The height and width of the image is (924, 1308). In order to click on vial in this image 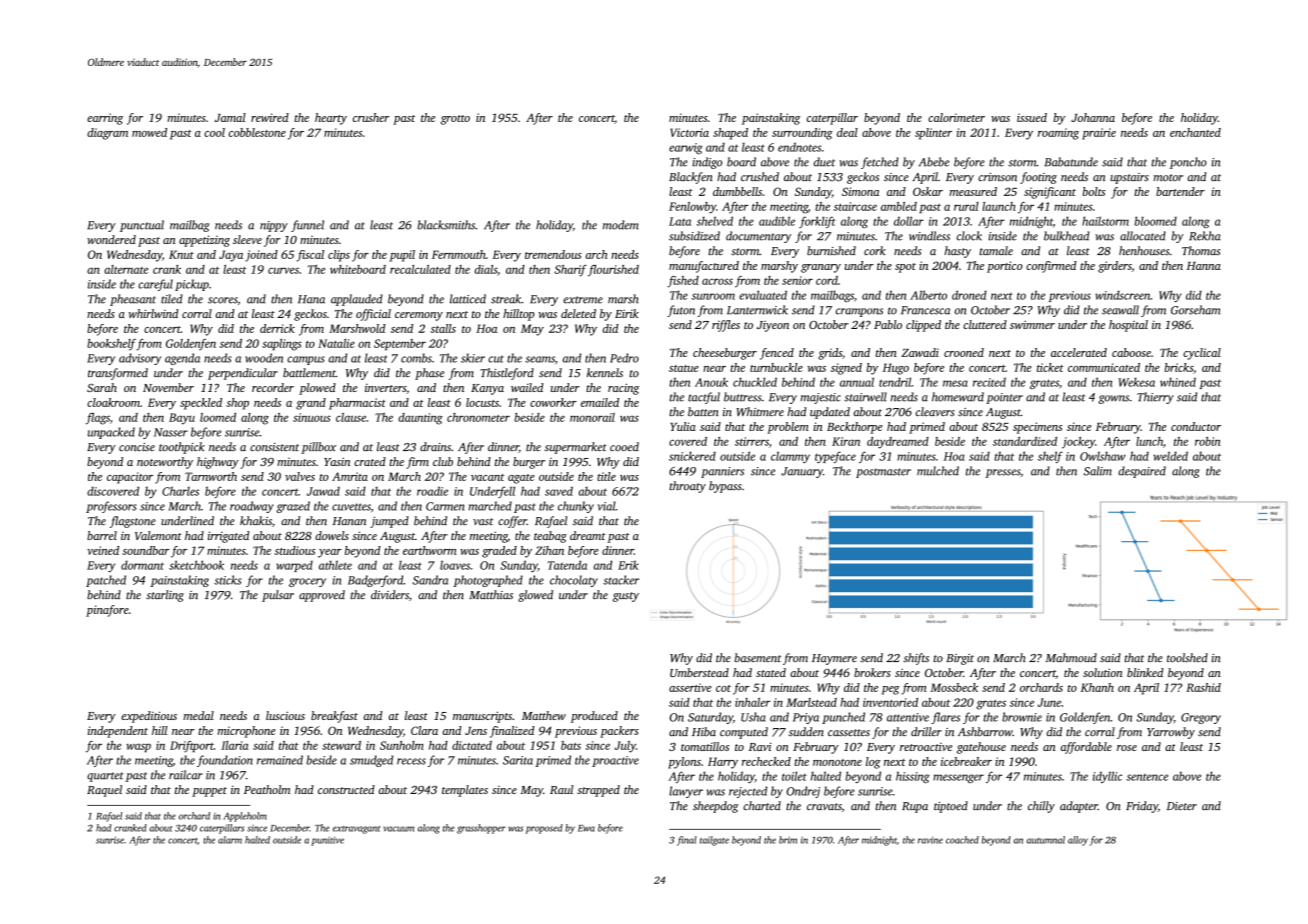, I will do `click(607, 506)`.
